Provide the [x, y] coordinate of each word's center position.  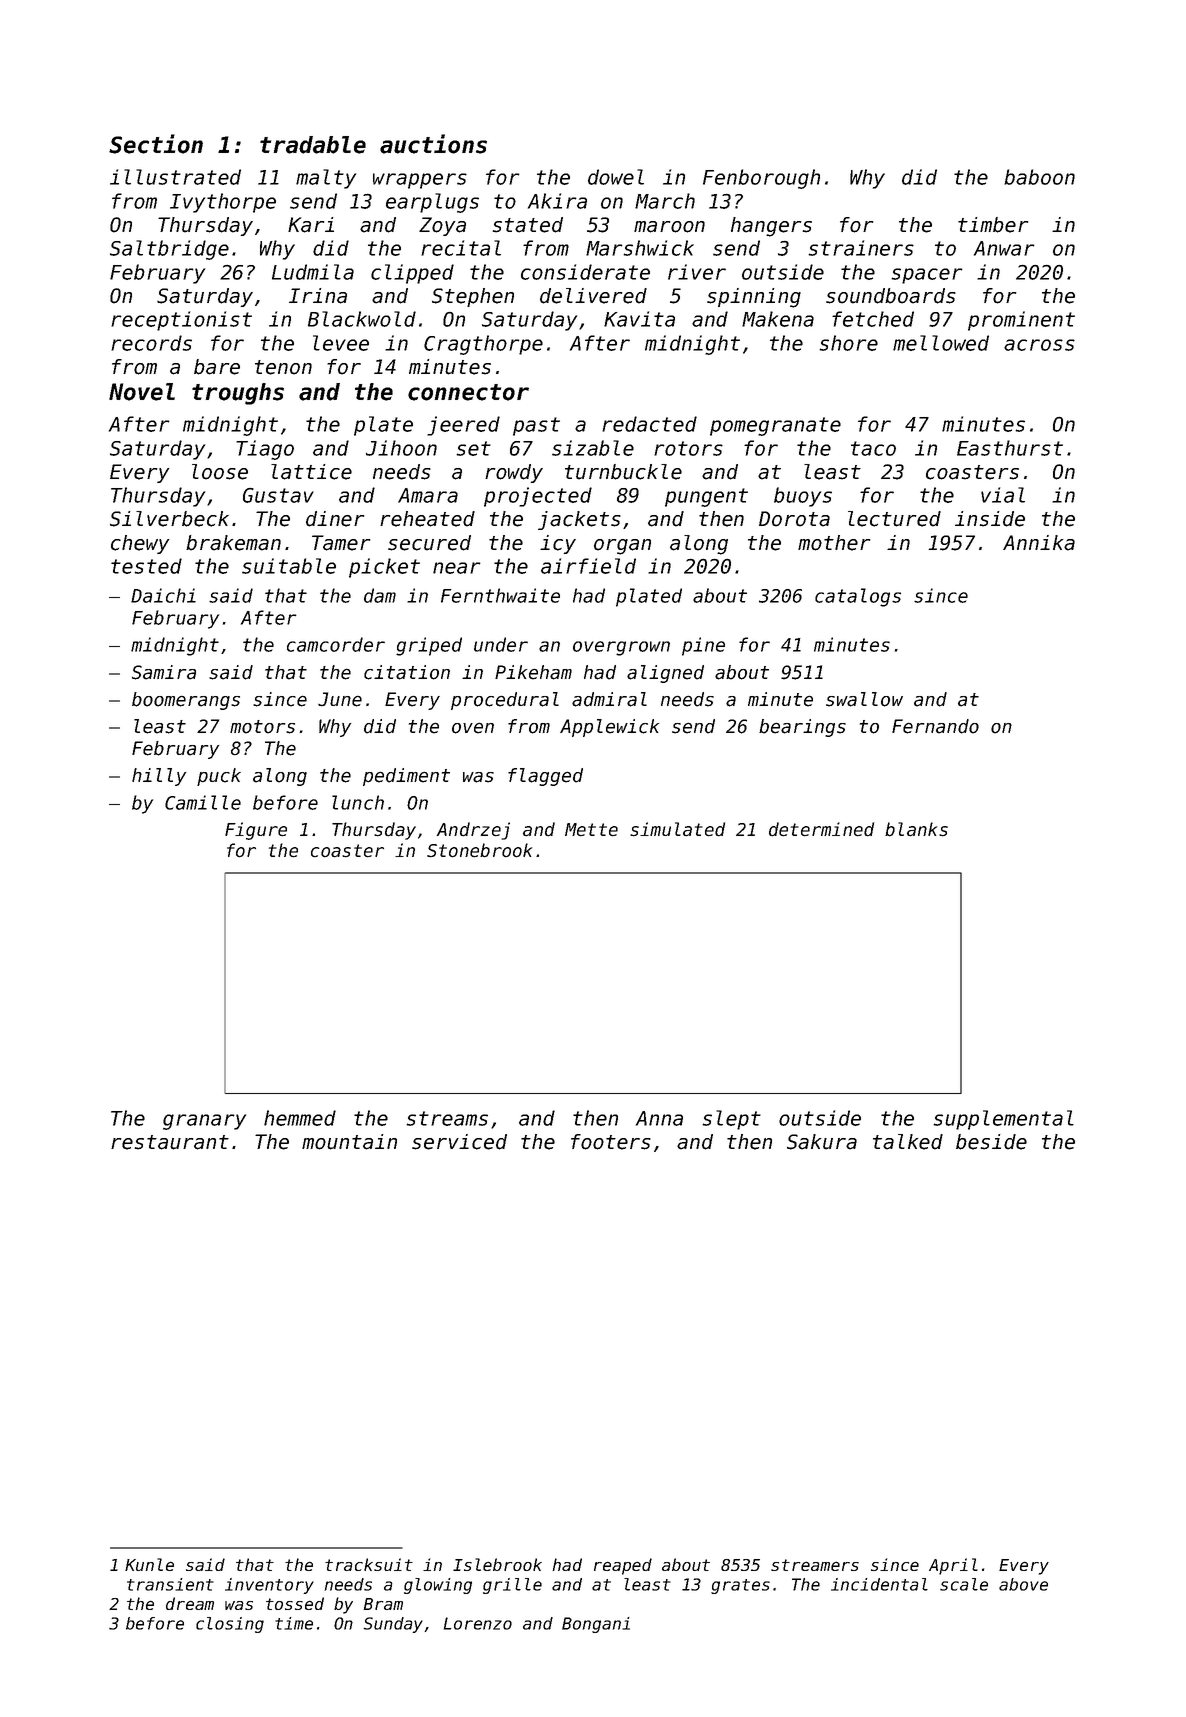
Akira [557, 201]
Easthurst [1010, 448]
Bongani [596, 1625]
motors [262, 727]
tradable [313, 145]
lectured [894, 519]
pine [703, 646]
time [294, 1623]
